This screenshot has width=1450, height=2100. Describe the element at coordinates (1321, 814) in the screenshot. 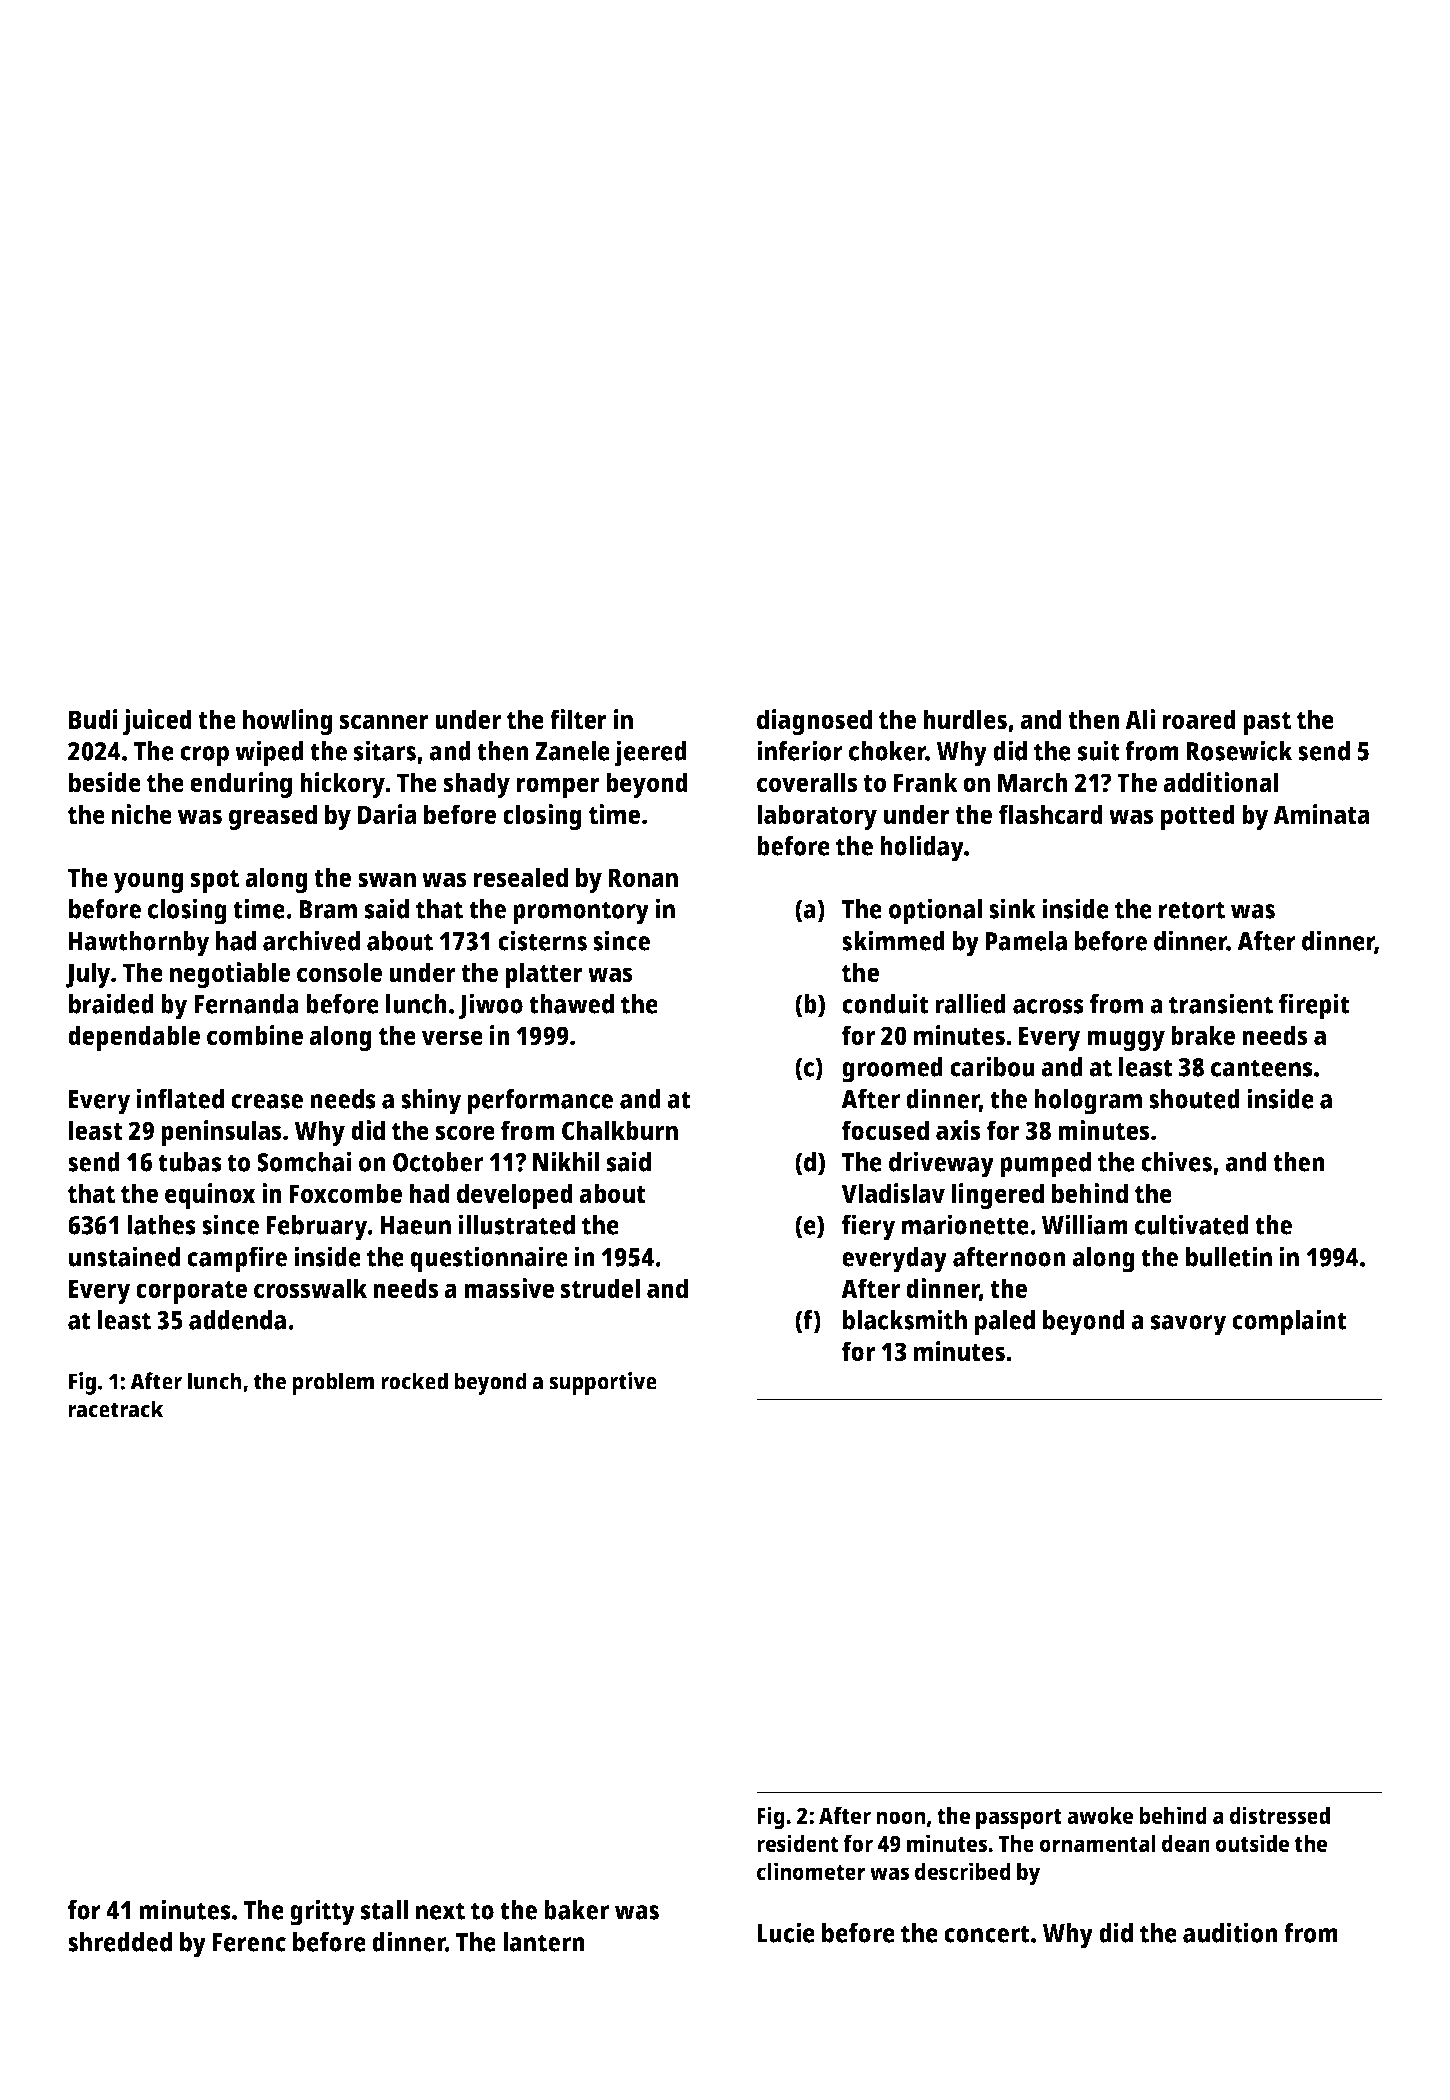

I see `Aminata` at that location.
